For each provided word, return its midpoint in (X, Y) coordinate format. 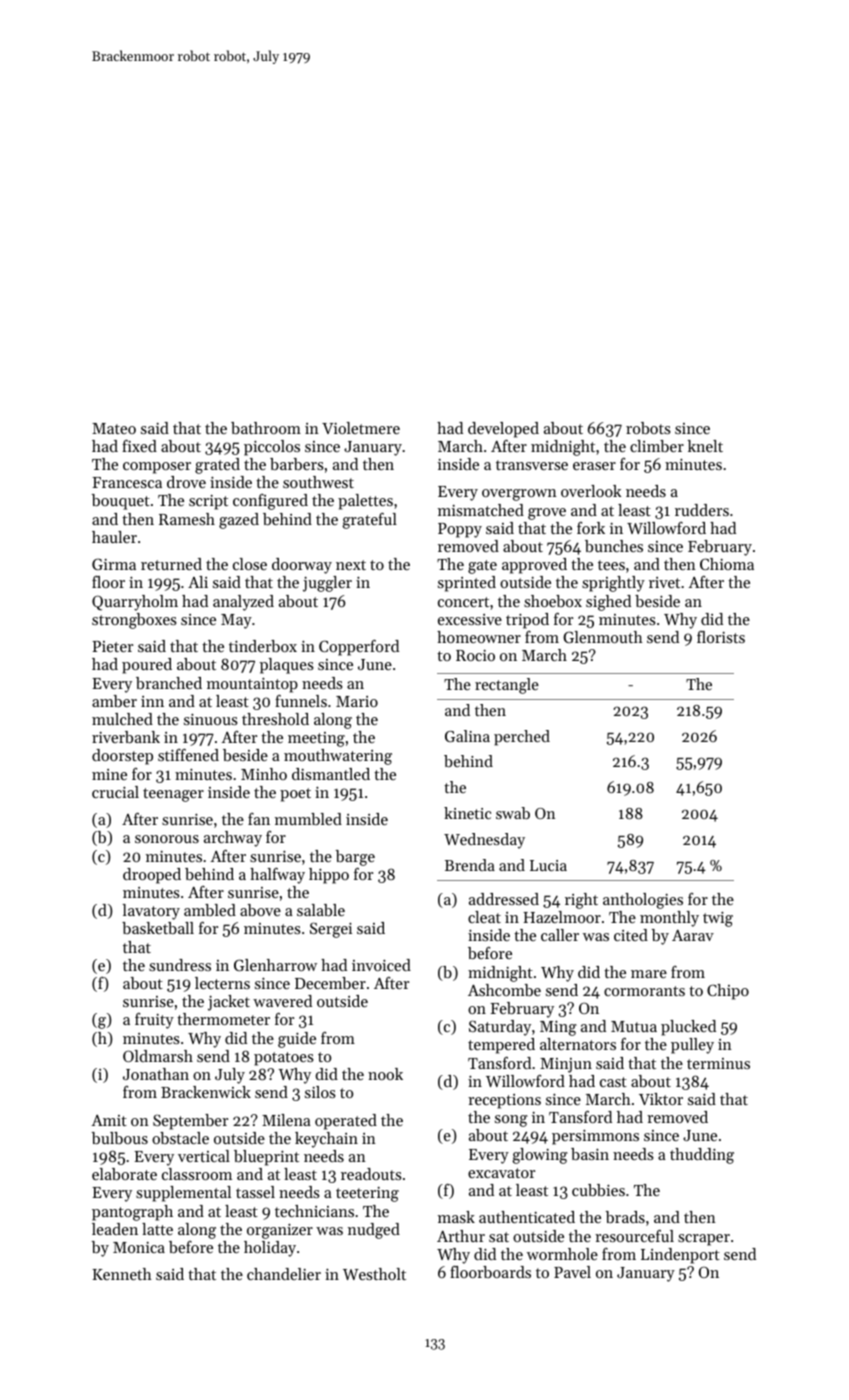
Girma (114, 564)
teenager (173, 795)
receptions (504, 1101)
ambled (210, 910)
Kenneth (122, 1274)
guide (297, 1040)
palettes (365, 502)
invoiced (381, 965)
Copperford (359, 648)
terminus (718, 1063)
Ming (558, 1028)
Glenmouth (603, 637)
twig (718, 919)
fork (591, 528)
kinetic (467, 813)
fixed (139, 446)
